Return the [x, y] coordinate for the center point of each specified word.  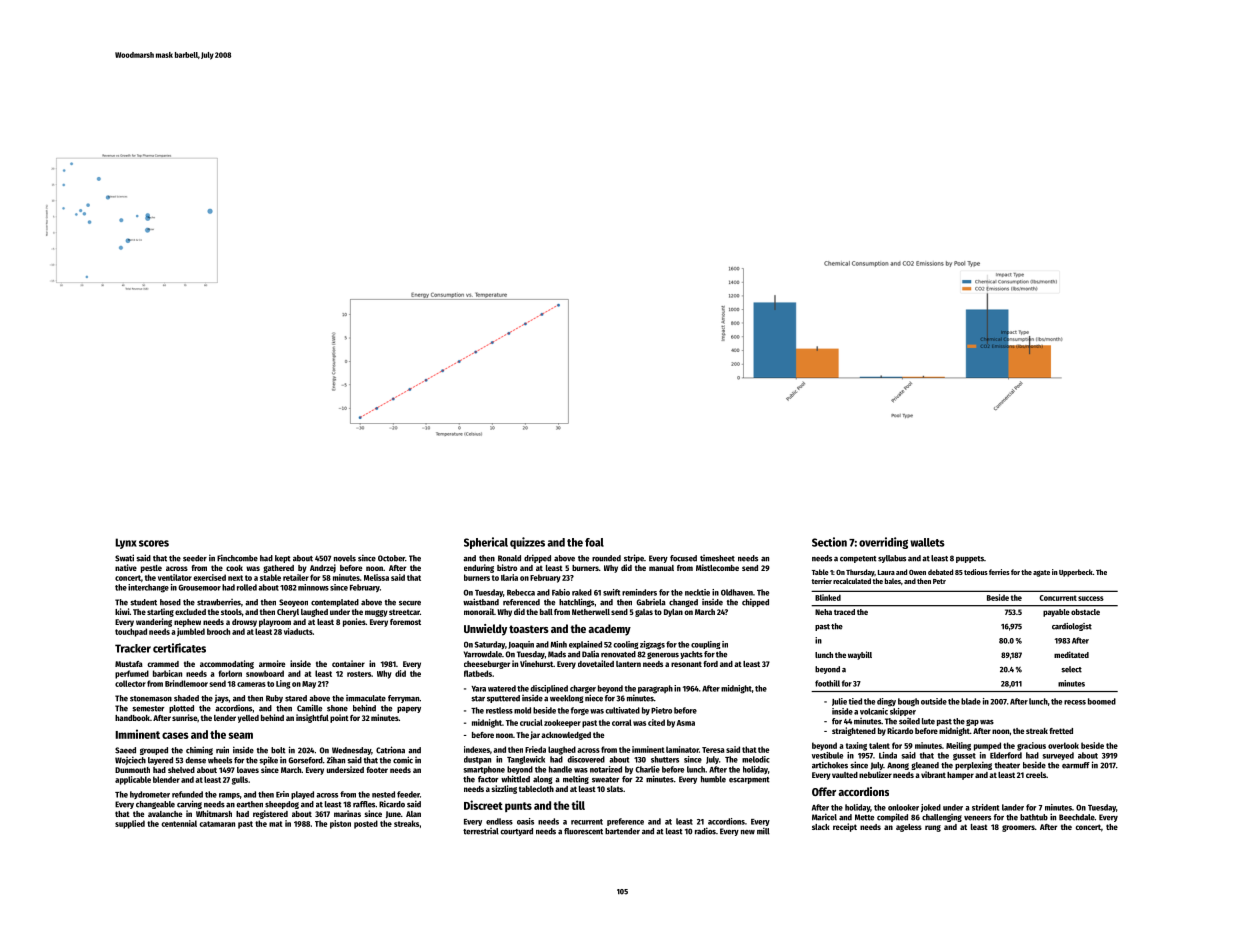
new [748, 832]
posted [366, 824]
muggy [376, 613]
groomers [1018, 828]
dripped [537, 558]
